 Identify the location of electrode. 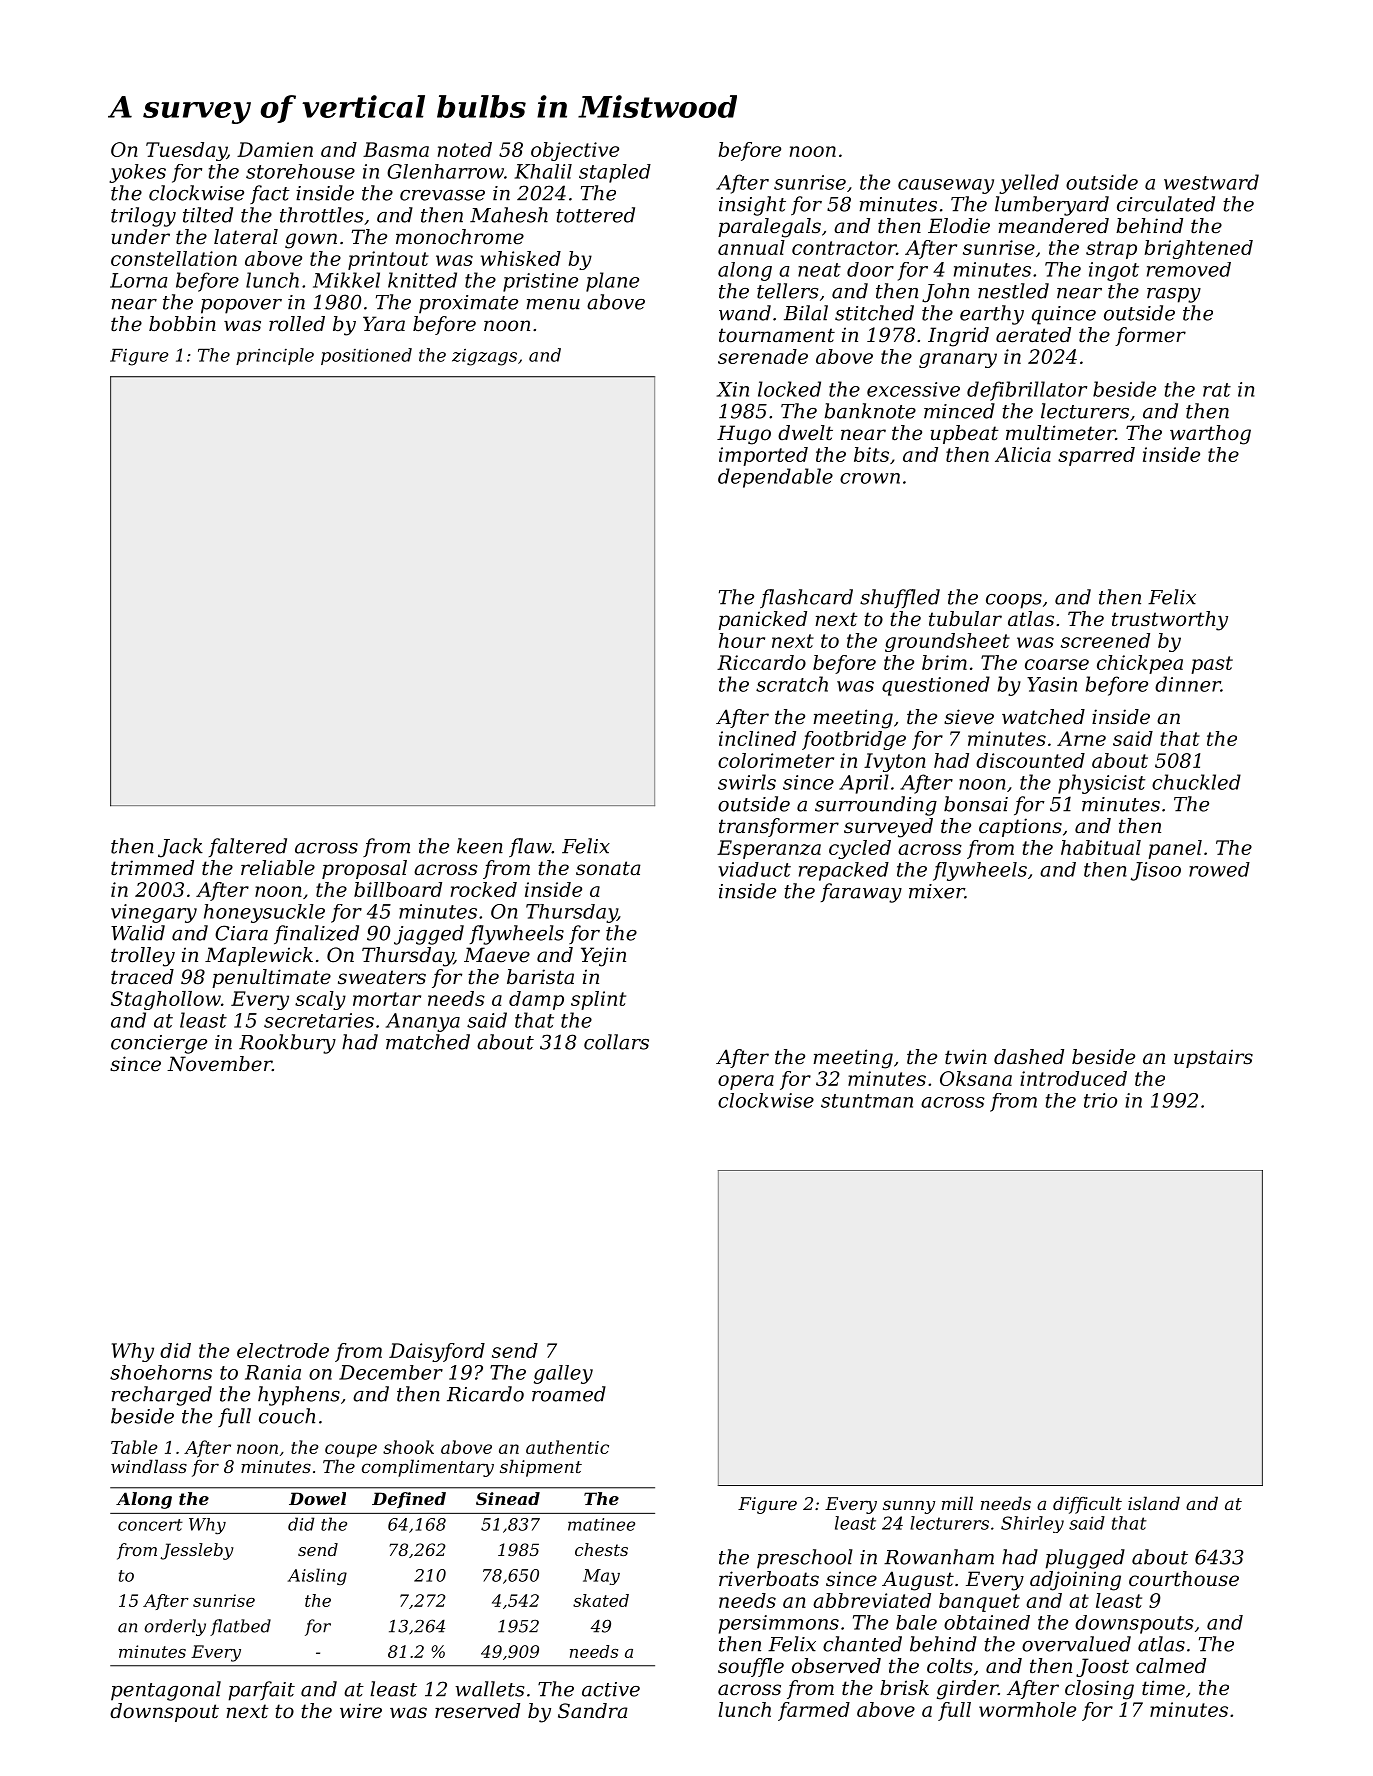
(283, 1350).
